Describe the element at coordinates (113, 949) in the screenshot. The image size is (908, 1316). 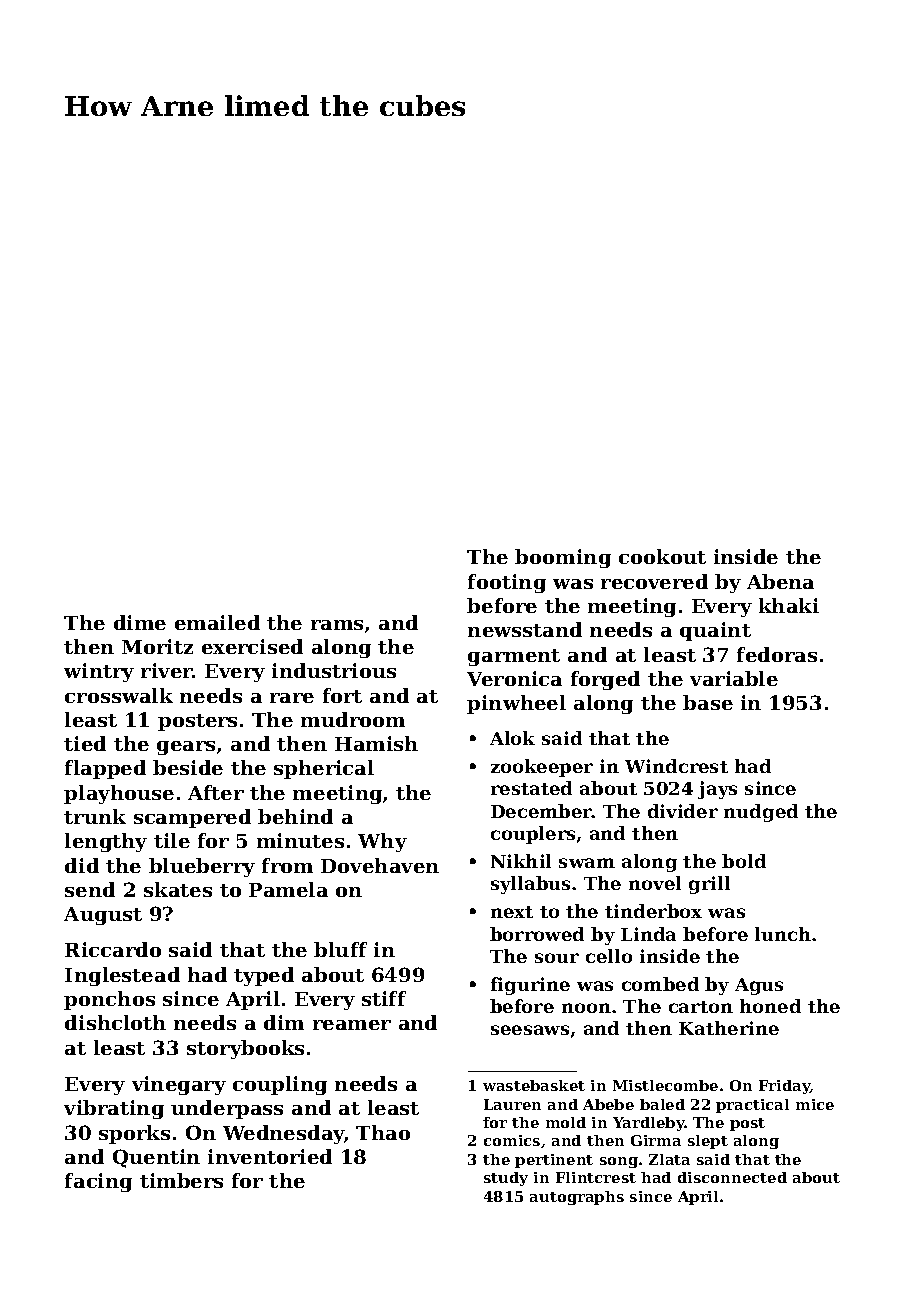
I see `Riccardo` at that location.
